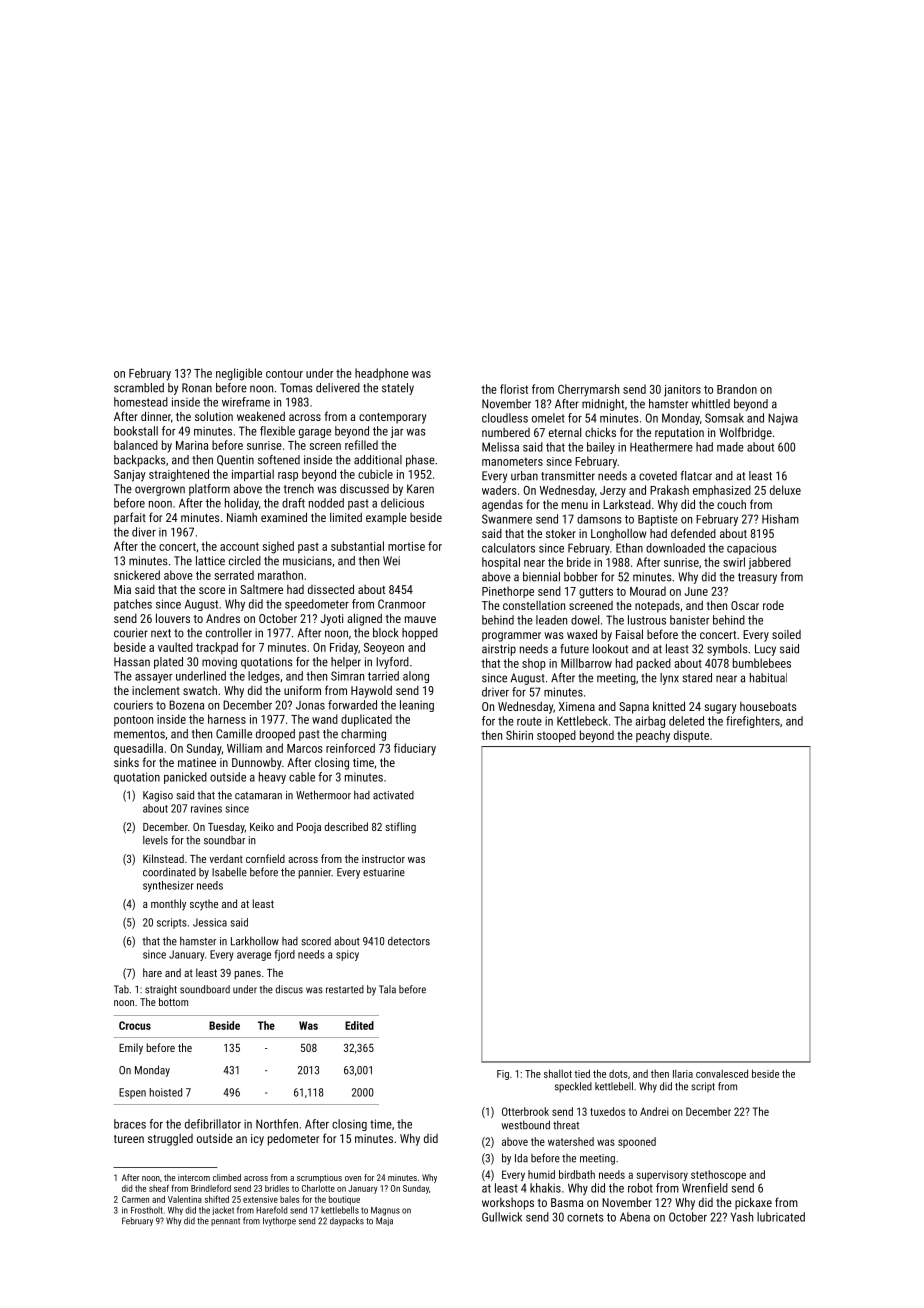  Describe the element at coordinates (279, 1221) in the screenshot. I see `Ivythorpe` at that location.
